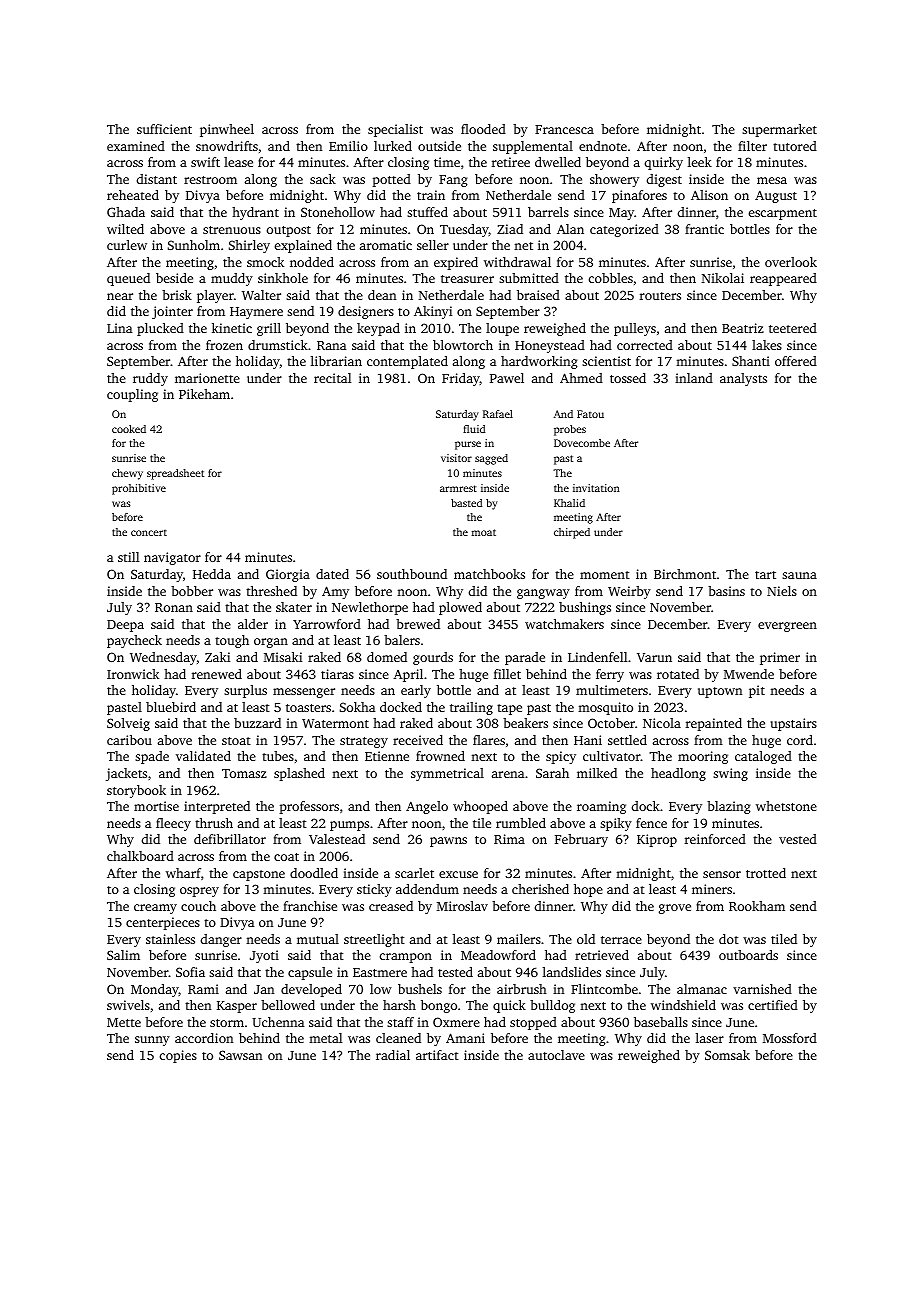  Describe the element at coordinates (727, 1055) in the screenshot. I see `Somsak` at that location.
